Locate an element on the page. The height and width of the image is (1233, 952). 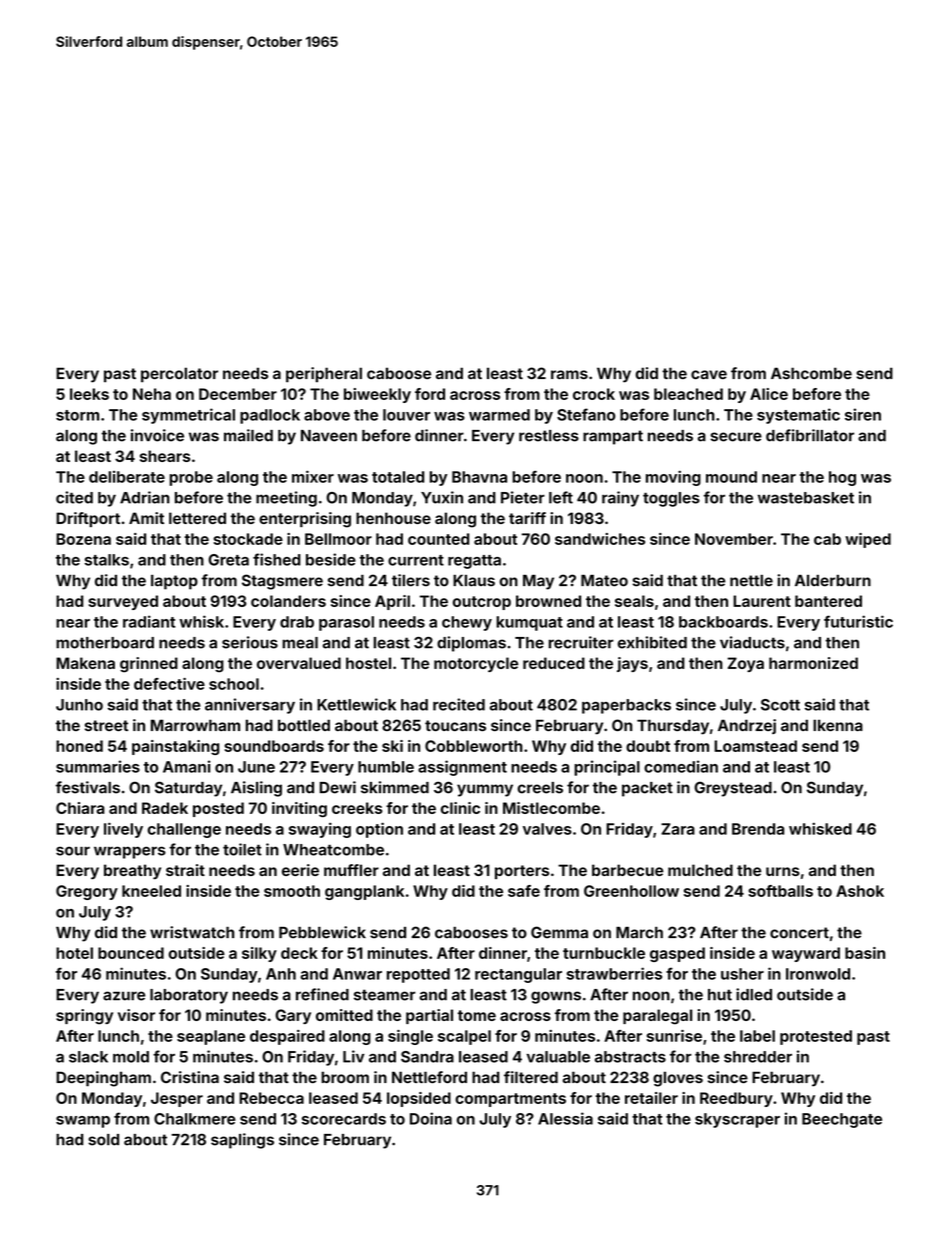
broom is located at coordinates (345, 1077).
